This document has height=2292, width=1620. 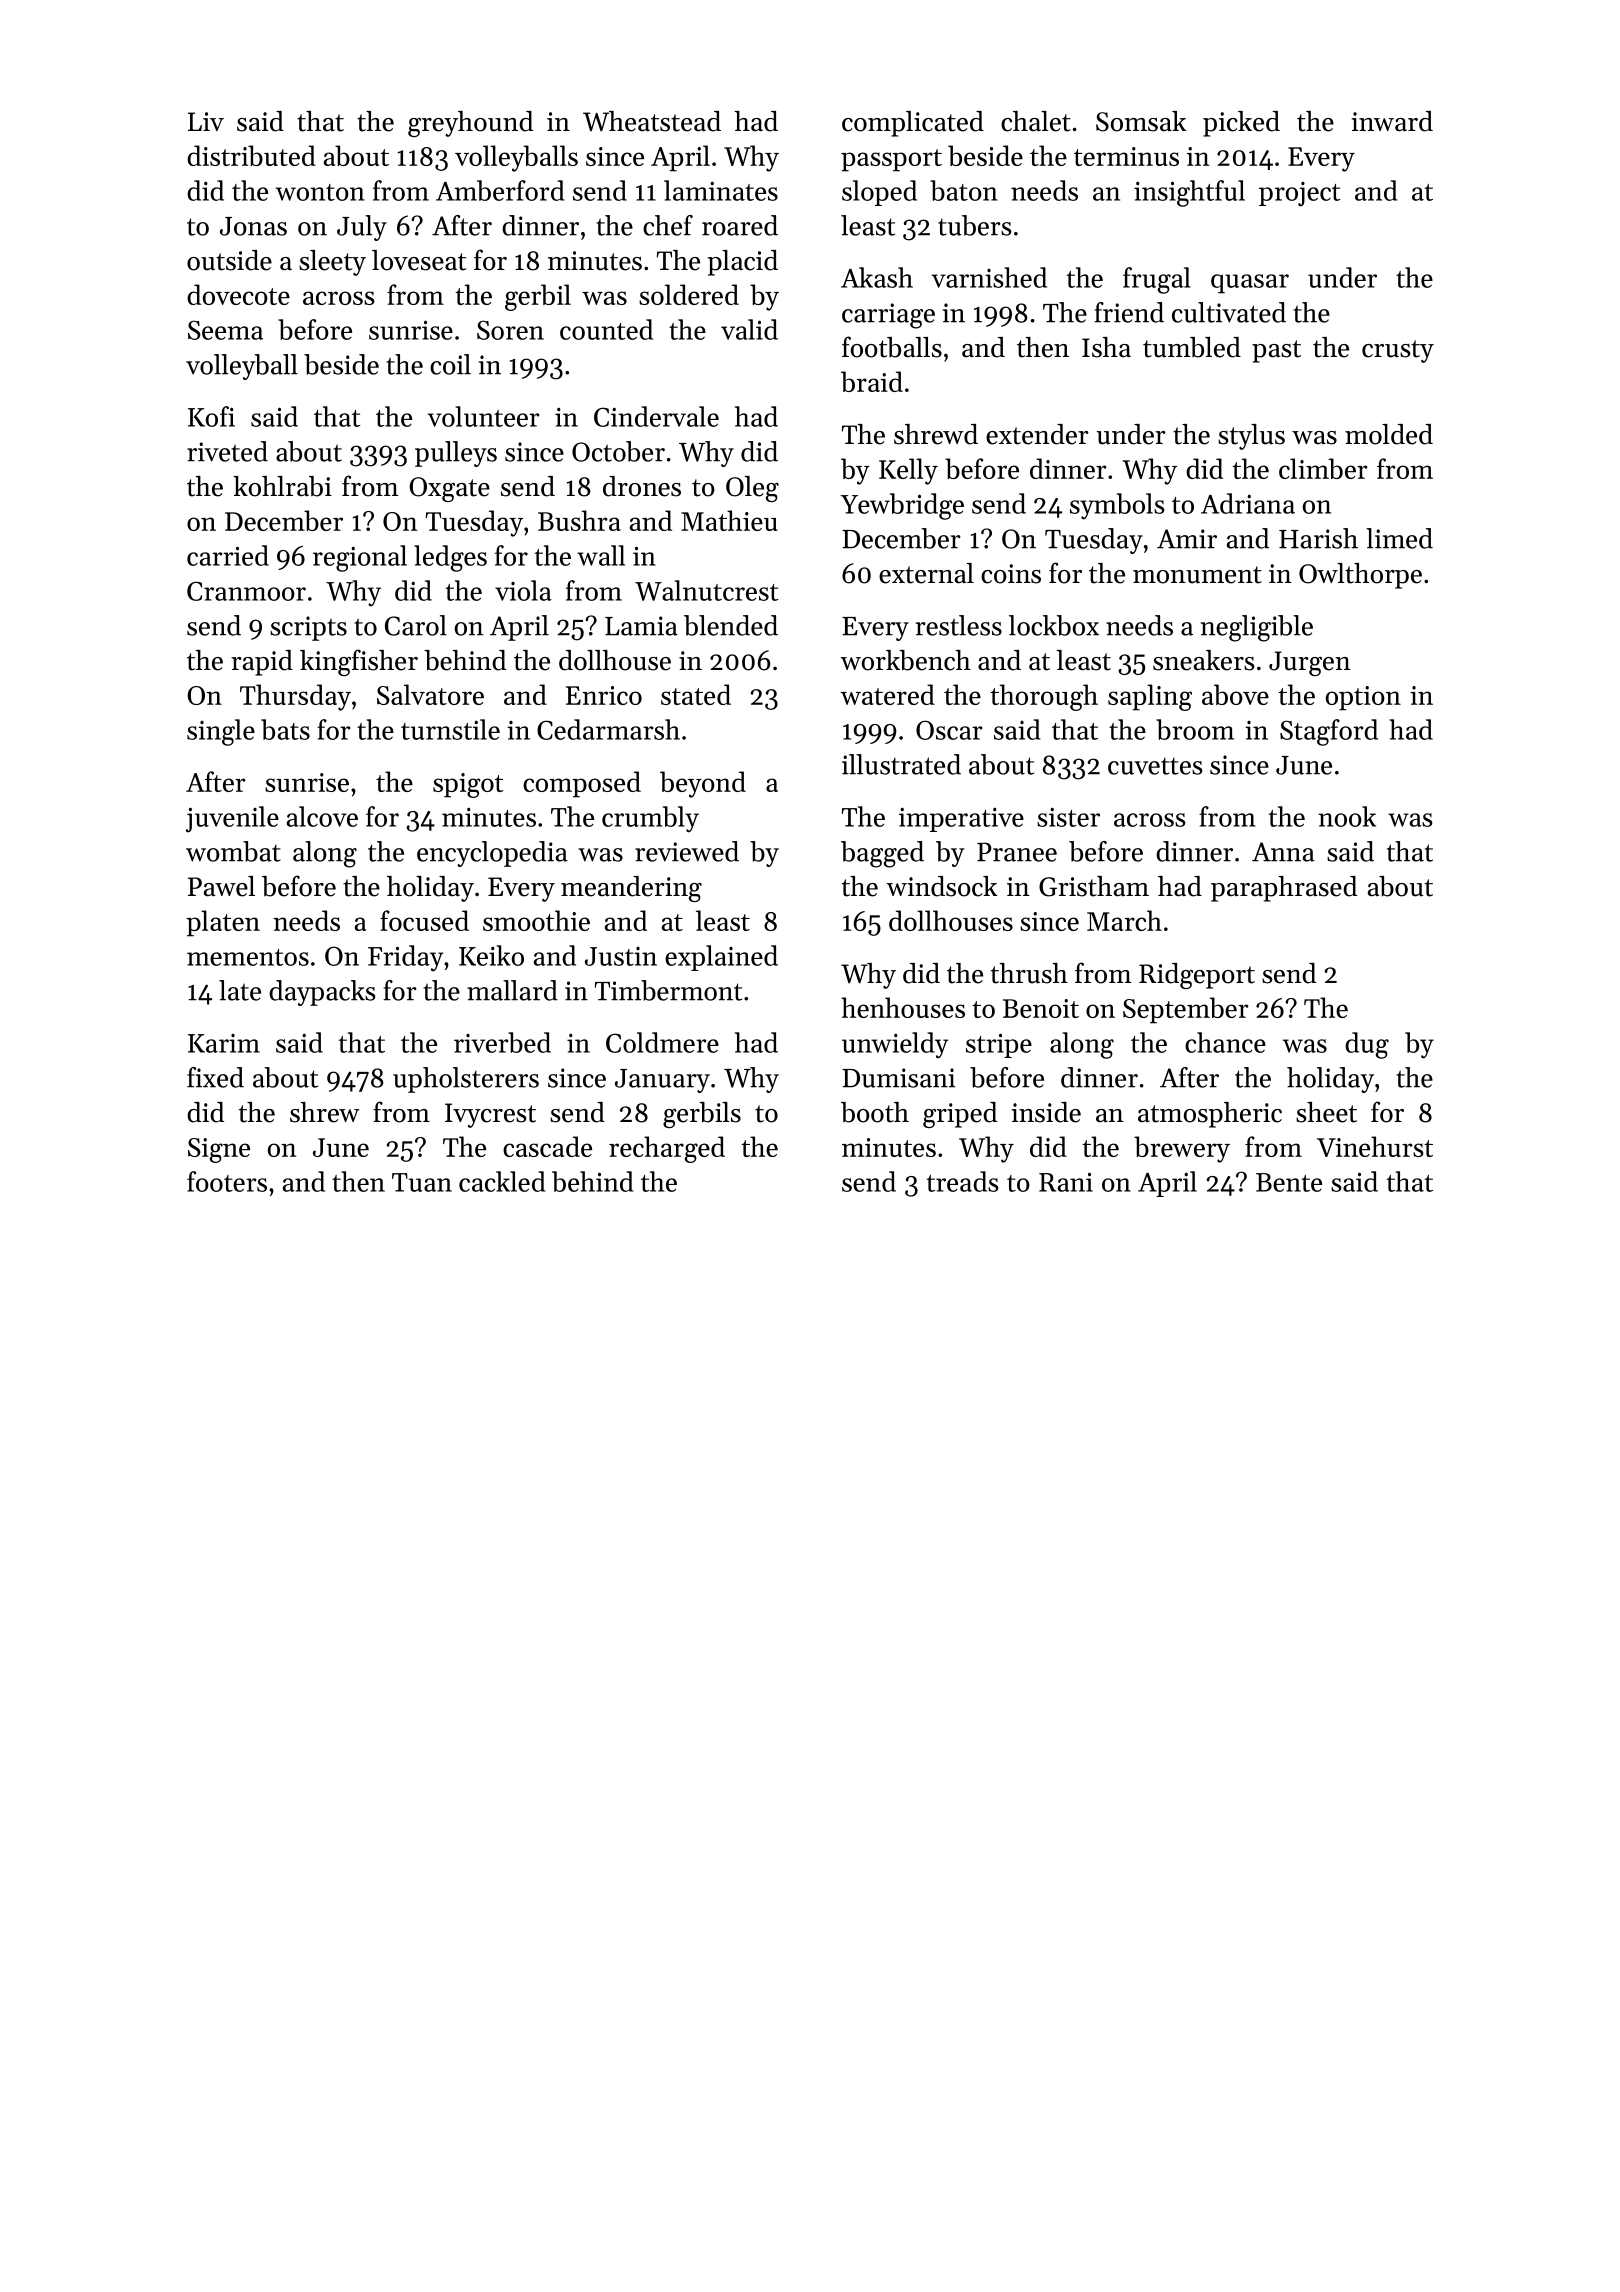 What do you see at coordinates (483, 416) in the document?
I see `volunteer` at bounding box center [483, 416].
